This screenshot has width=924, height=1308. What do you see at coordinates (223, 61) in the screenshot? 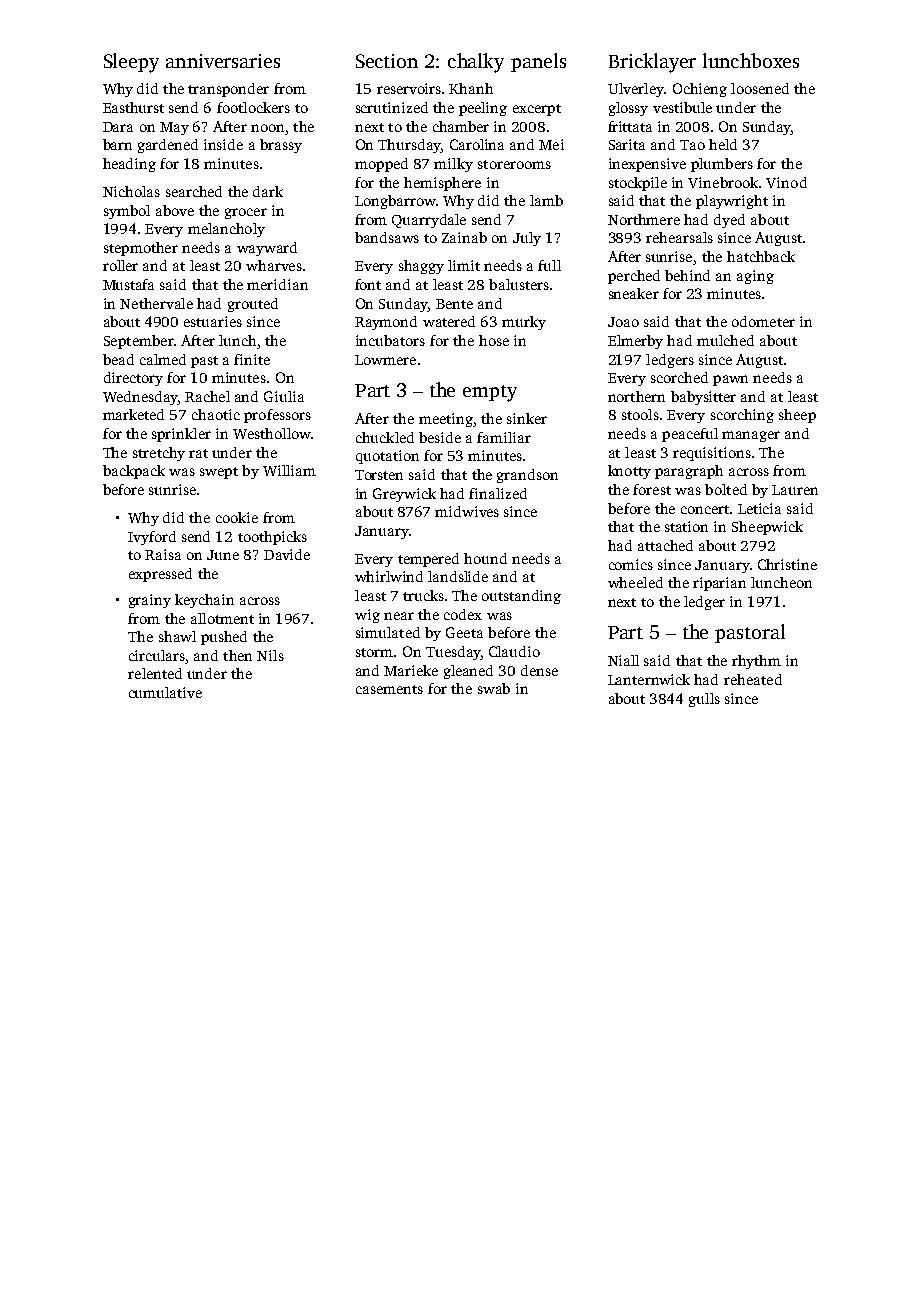
I see `anniversaries` at bounding box center [223, 61].
